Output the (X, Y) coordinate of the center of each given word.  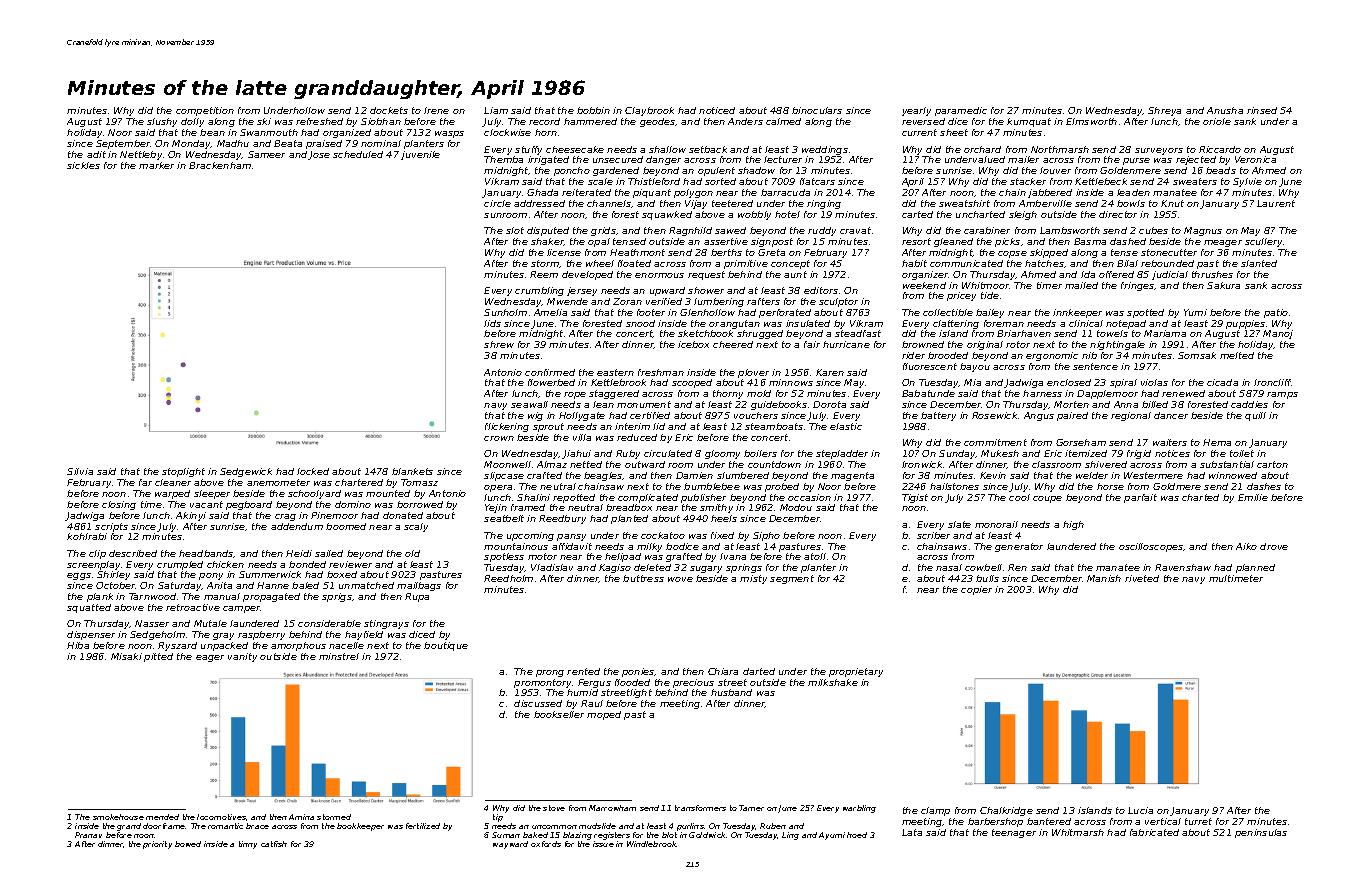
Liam (496, 110)
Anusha (1225, 110)
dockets (389, 110)
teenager (1014, 833)
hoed (857, 835)
